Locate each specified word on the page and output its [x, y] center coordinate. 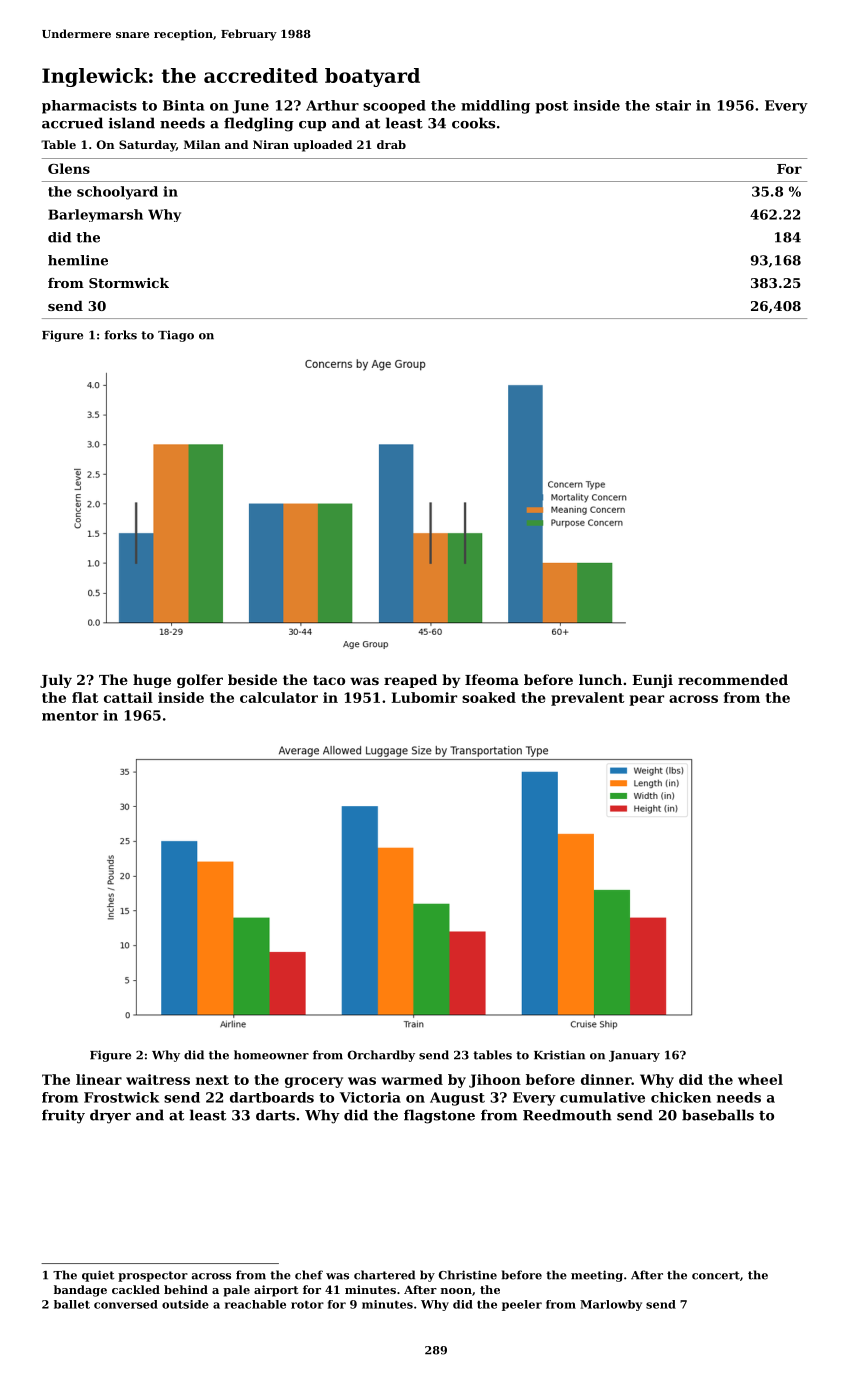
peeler [522, 1305]
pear [646, 700]
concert [716, 1275]
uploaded [322, 146]
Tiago [176, 336]
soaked [489, 697]
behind [186, 1289]
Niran [271, 144]
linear [99, 1079]
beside [252, 679]
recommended [733, 679]
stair [673, 105]
